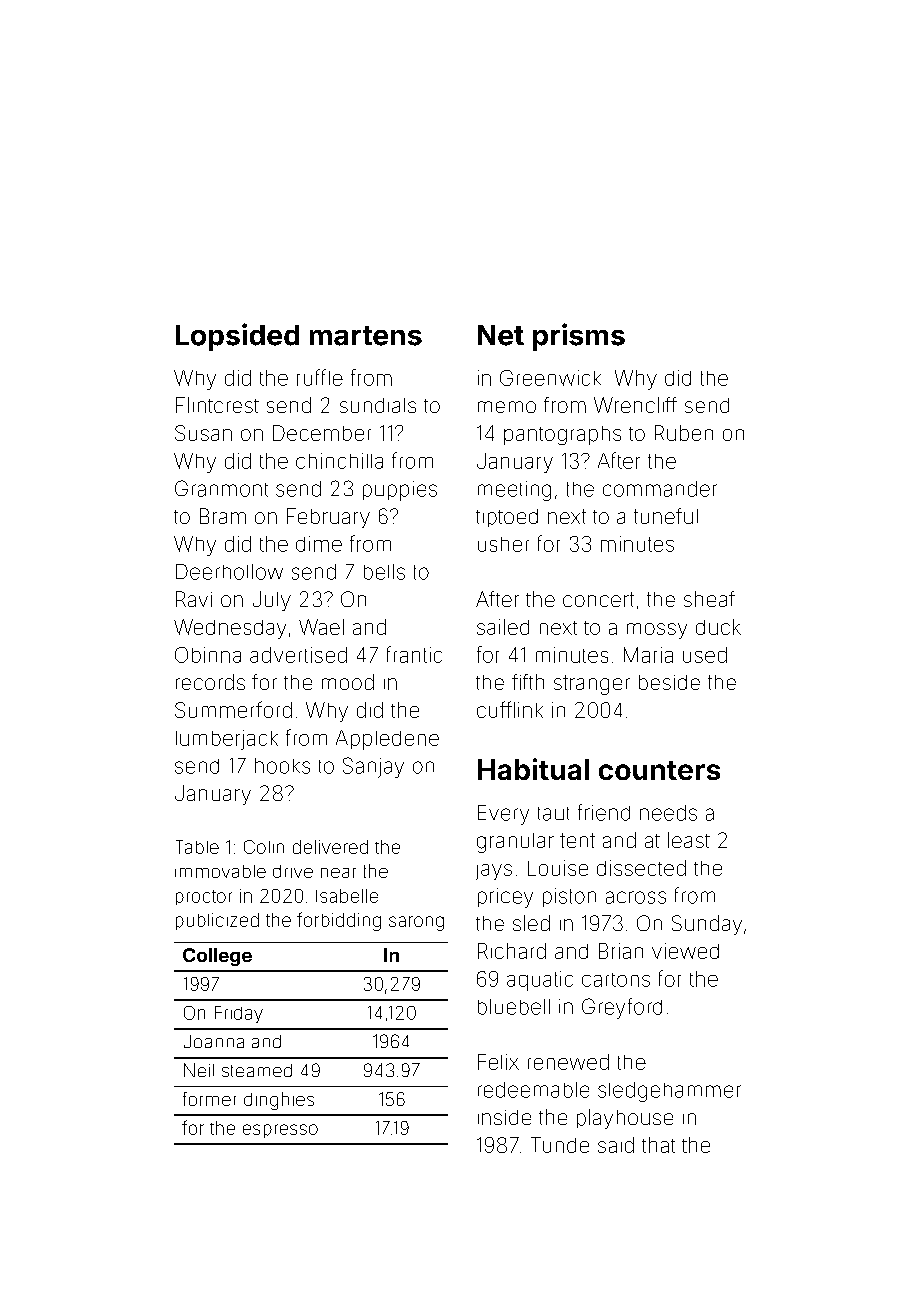 The width and height of the screenshot is (924, 1311). Describe the element at coordinates (321, 627) in the screenshot. I see `Wael` at that location.
